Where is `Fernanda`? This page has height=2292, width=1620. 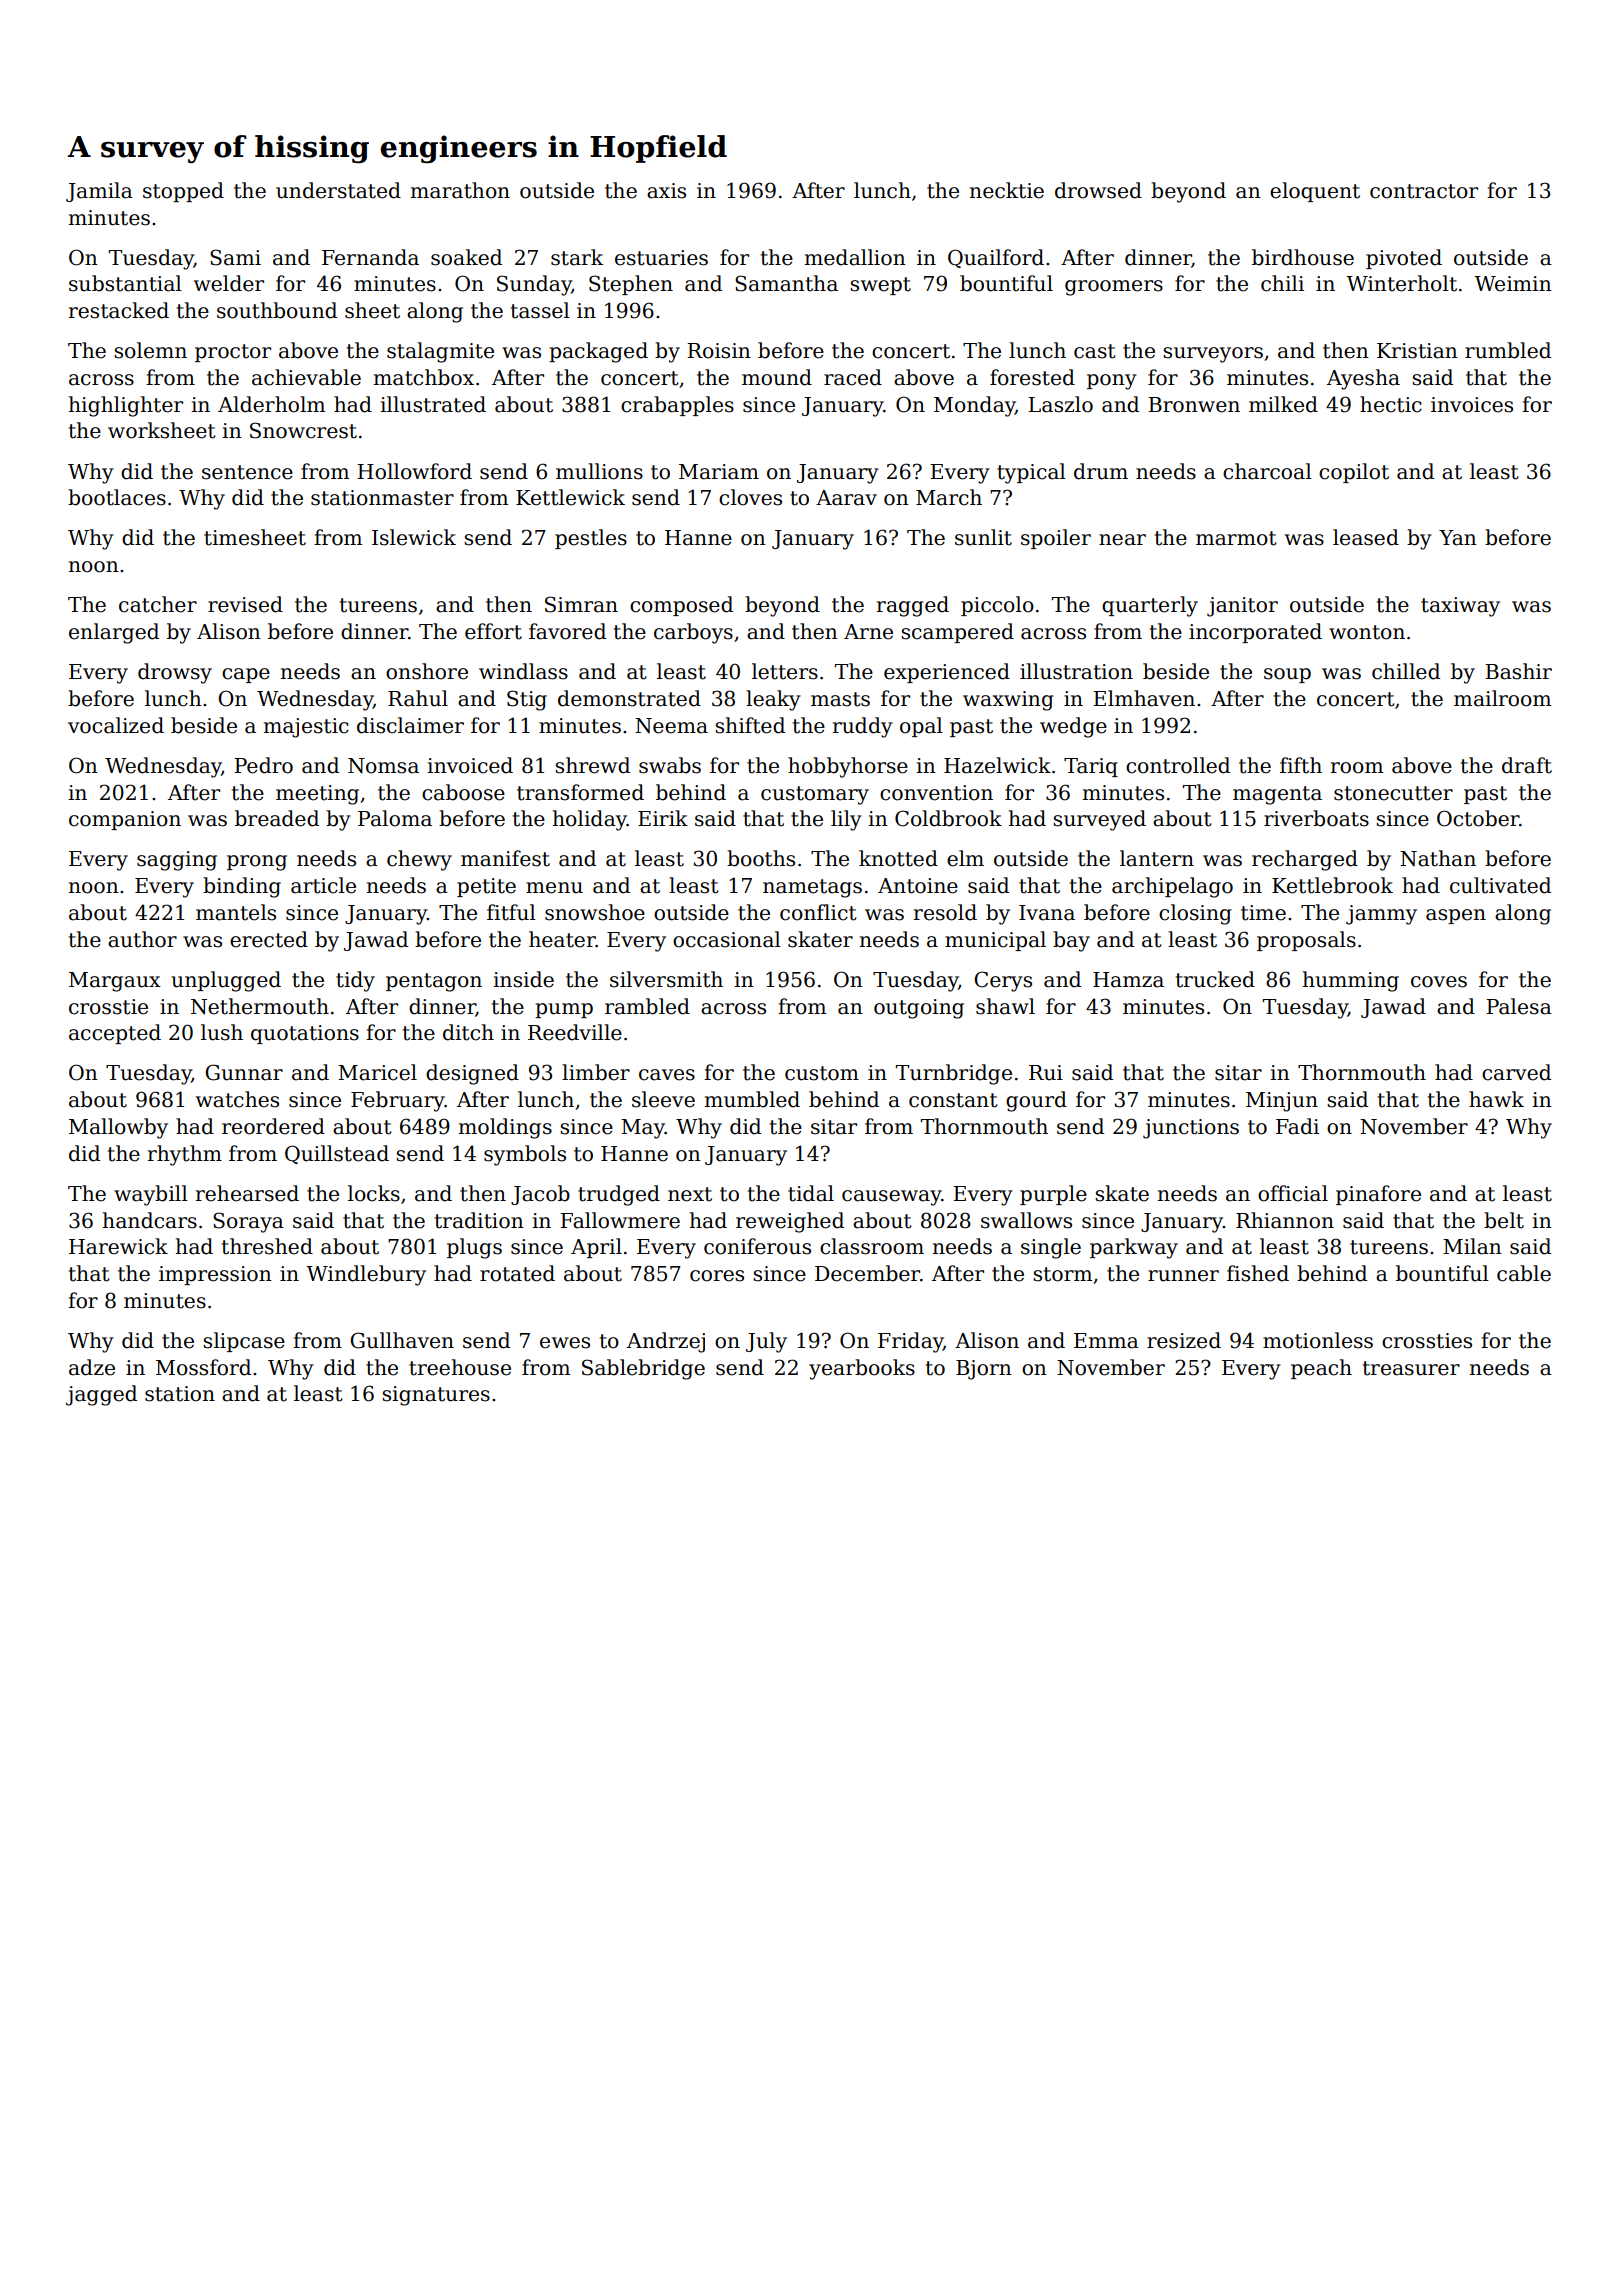
Fernanda is located at coordinates (370, 257).
